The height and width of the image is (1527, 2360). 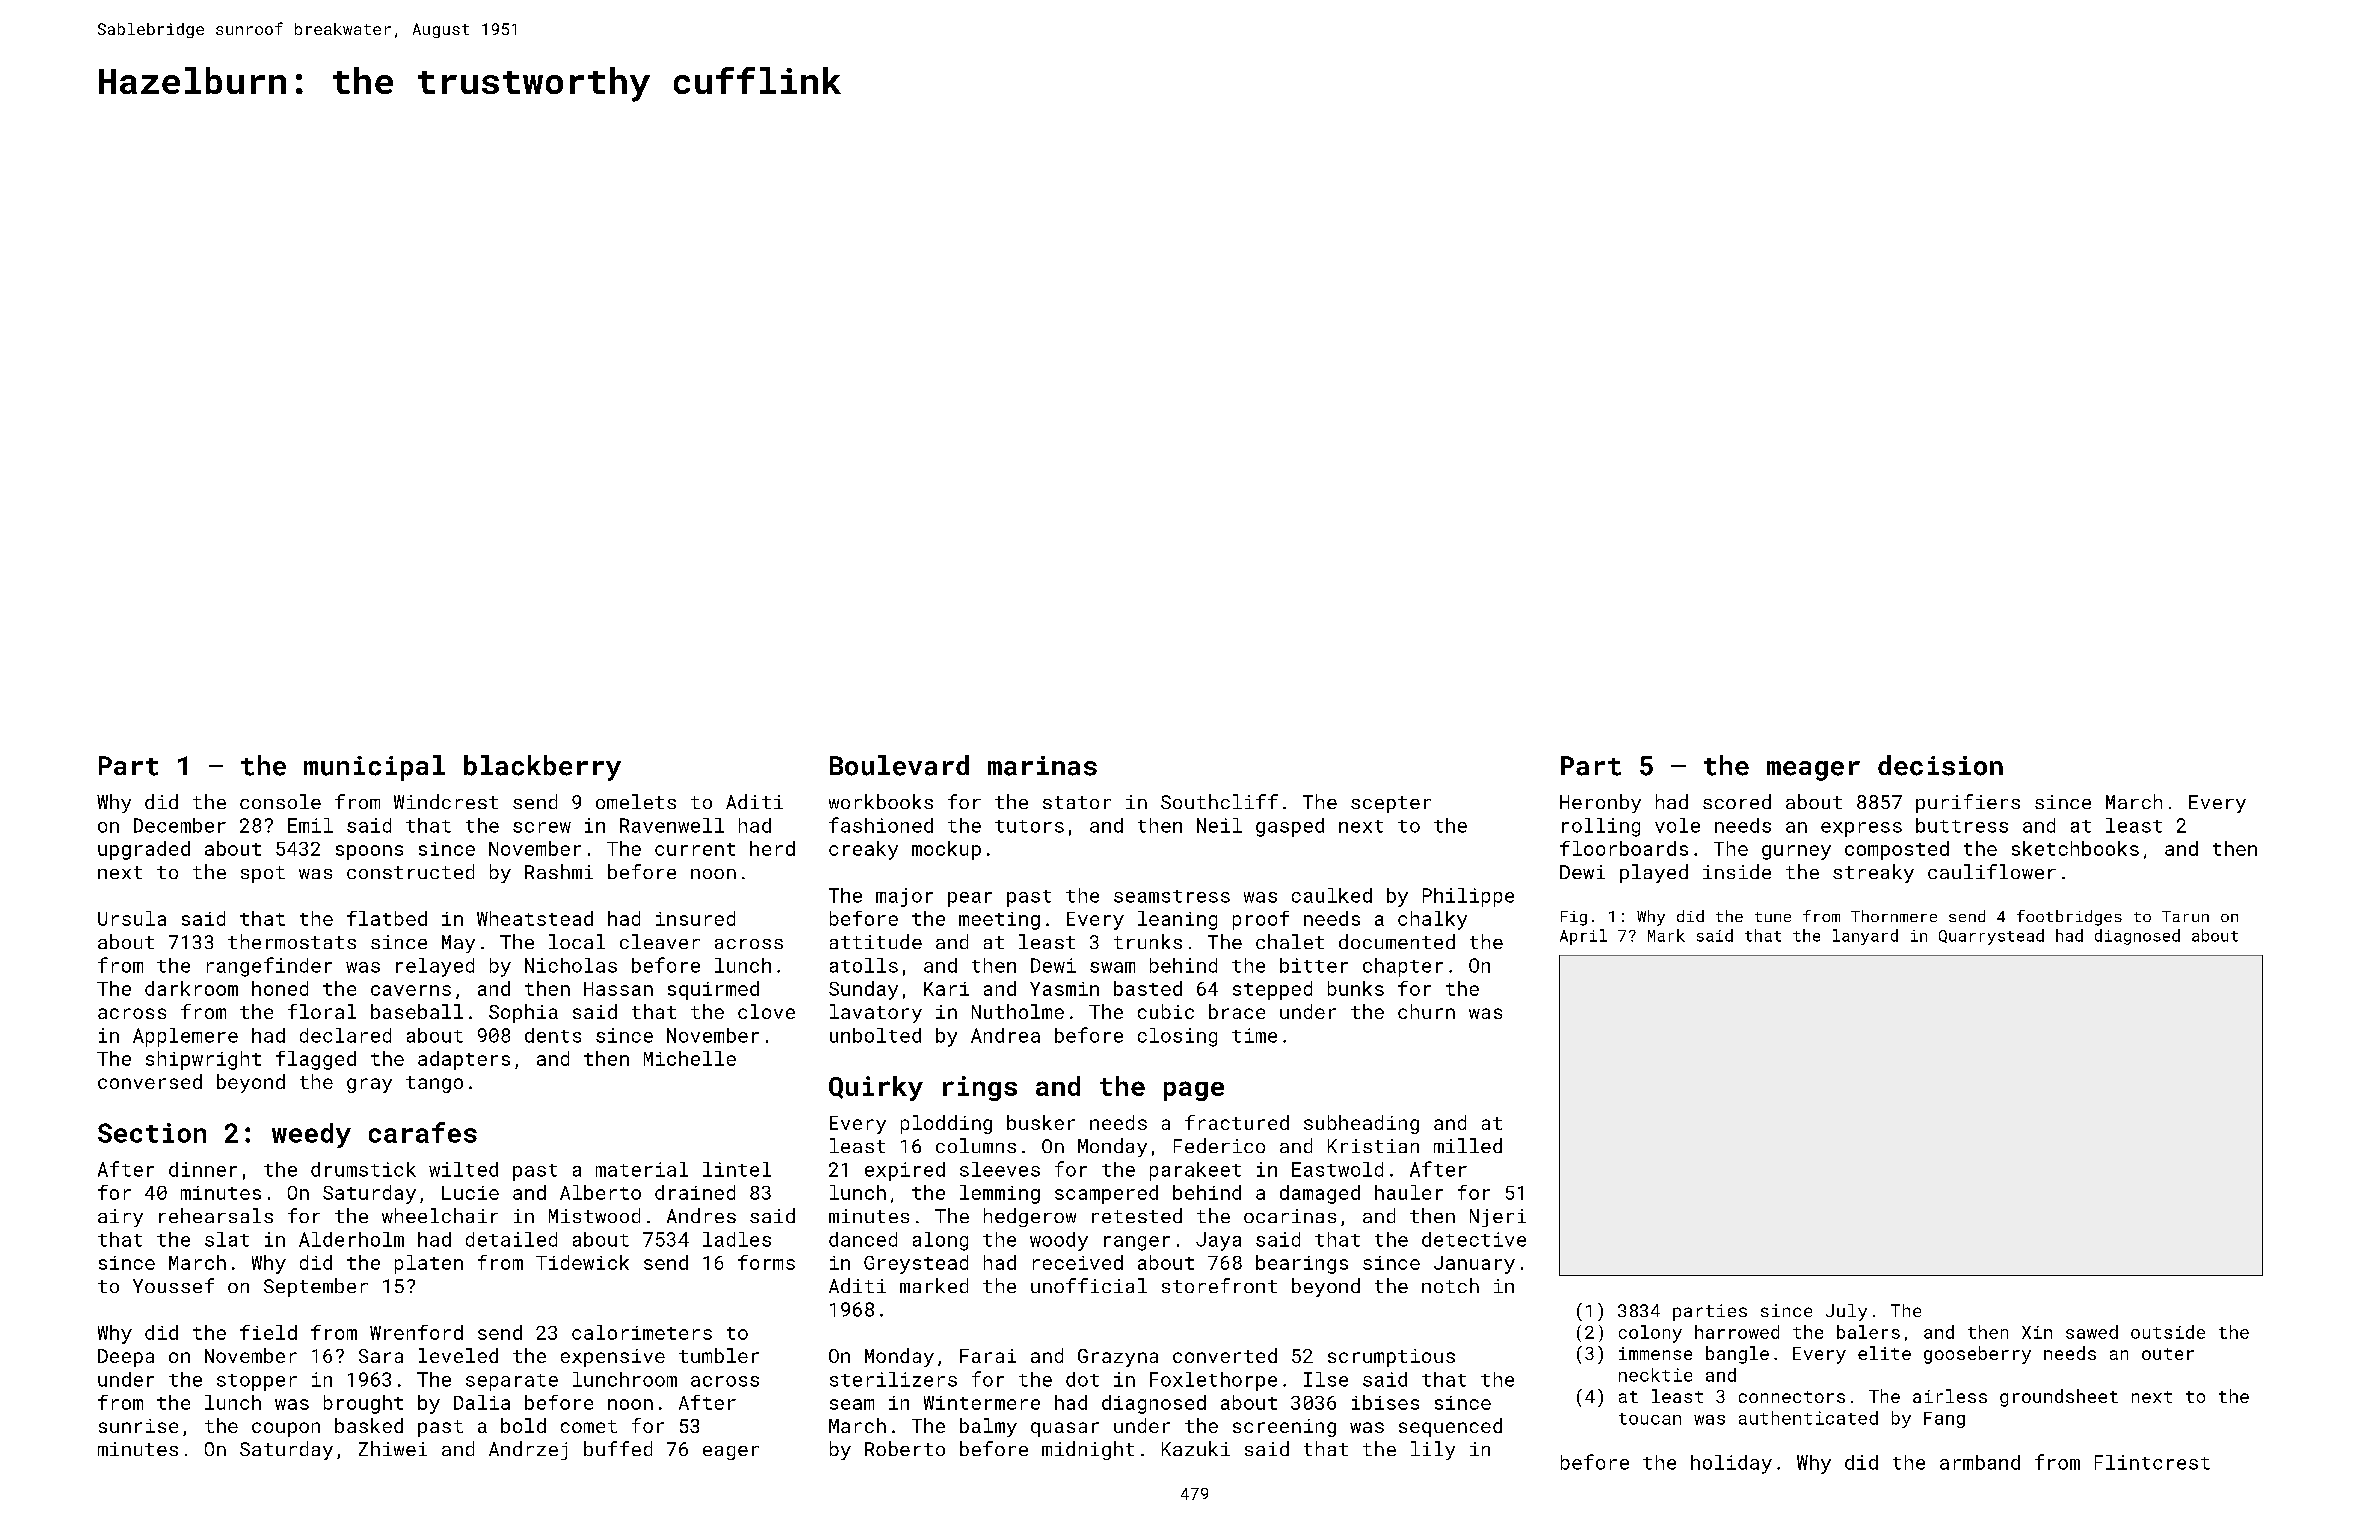 What do you see at coordinates (1940, 765) in the image?
I see `decision` at bounding box center [1940, 765].
